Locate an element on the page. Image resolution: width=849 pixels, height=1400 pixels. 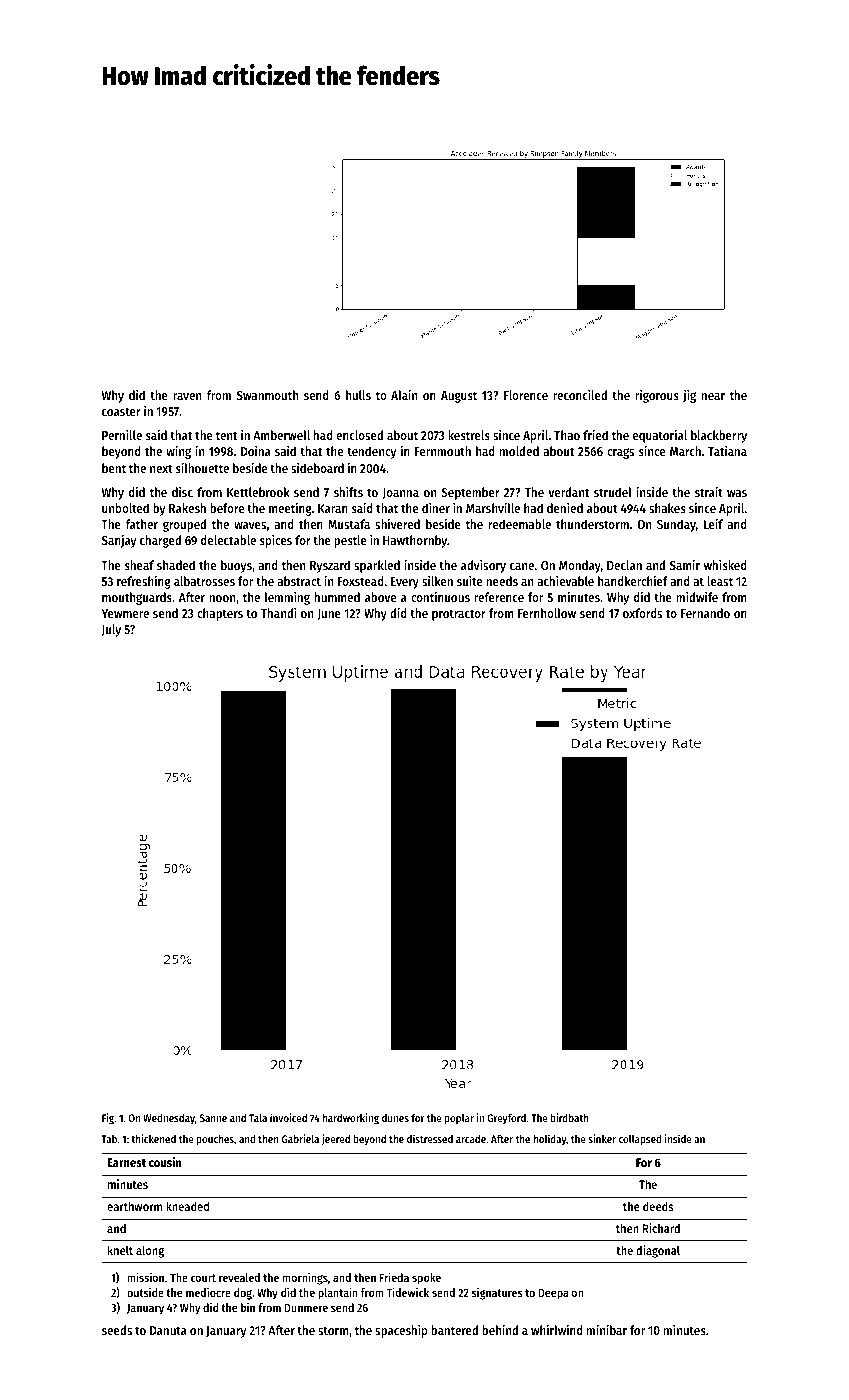
Danuta is located at coordinates (168, 1330).
